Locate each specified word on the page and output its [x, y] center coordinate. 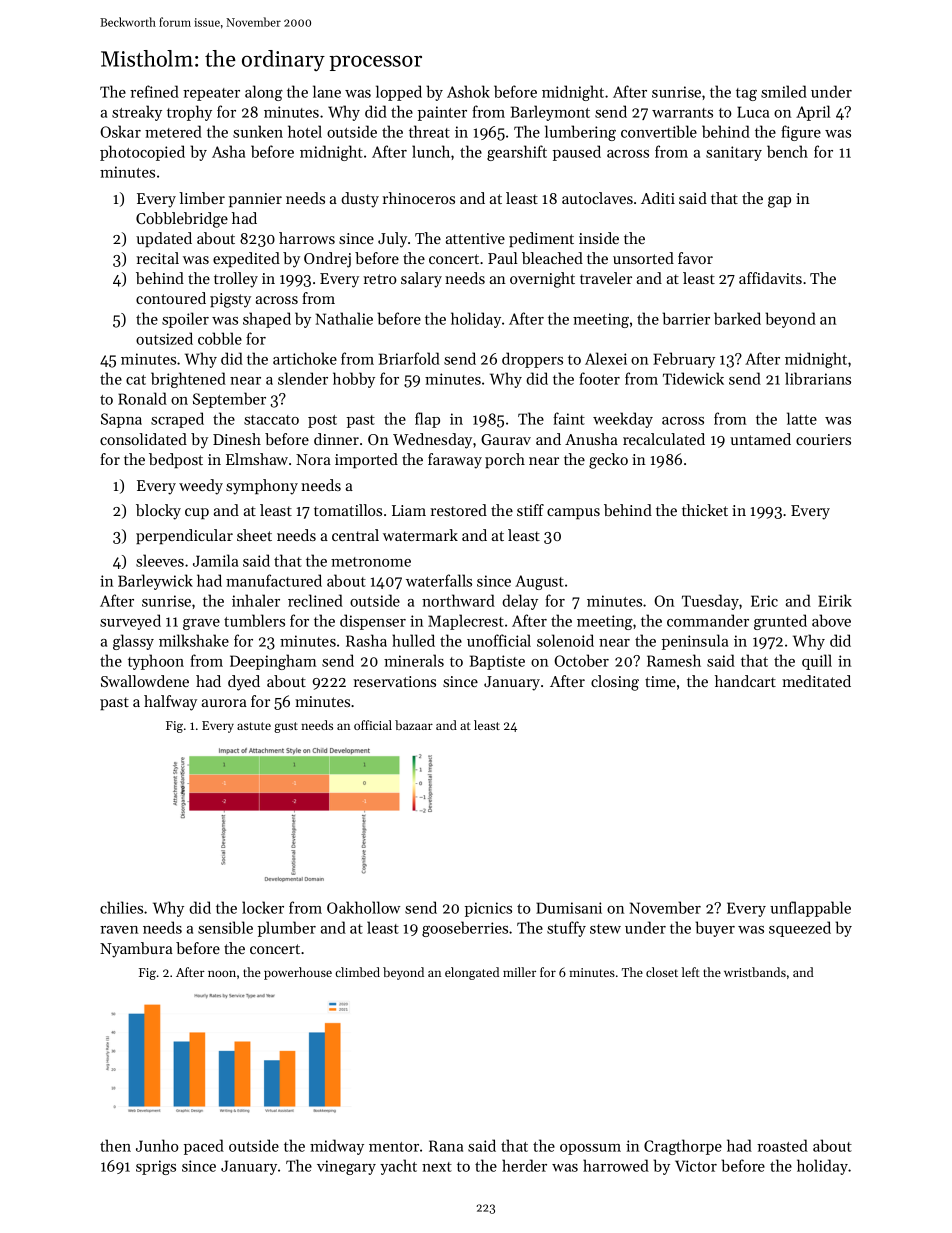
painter [442, 113]
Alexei [606, 358]
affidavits [770, 278]
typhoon [156, 662]
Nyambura [136, 950]
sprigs [156, 1167]
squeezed [800, 929]
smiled [784, 91]
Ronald [142, 398]
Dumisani [569, 908]
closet [662, 972]
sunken [258, 131]
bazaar [414, 725]
